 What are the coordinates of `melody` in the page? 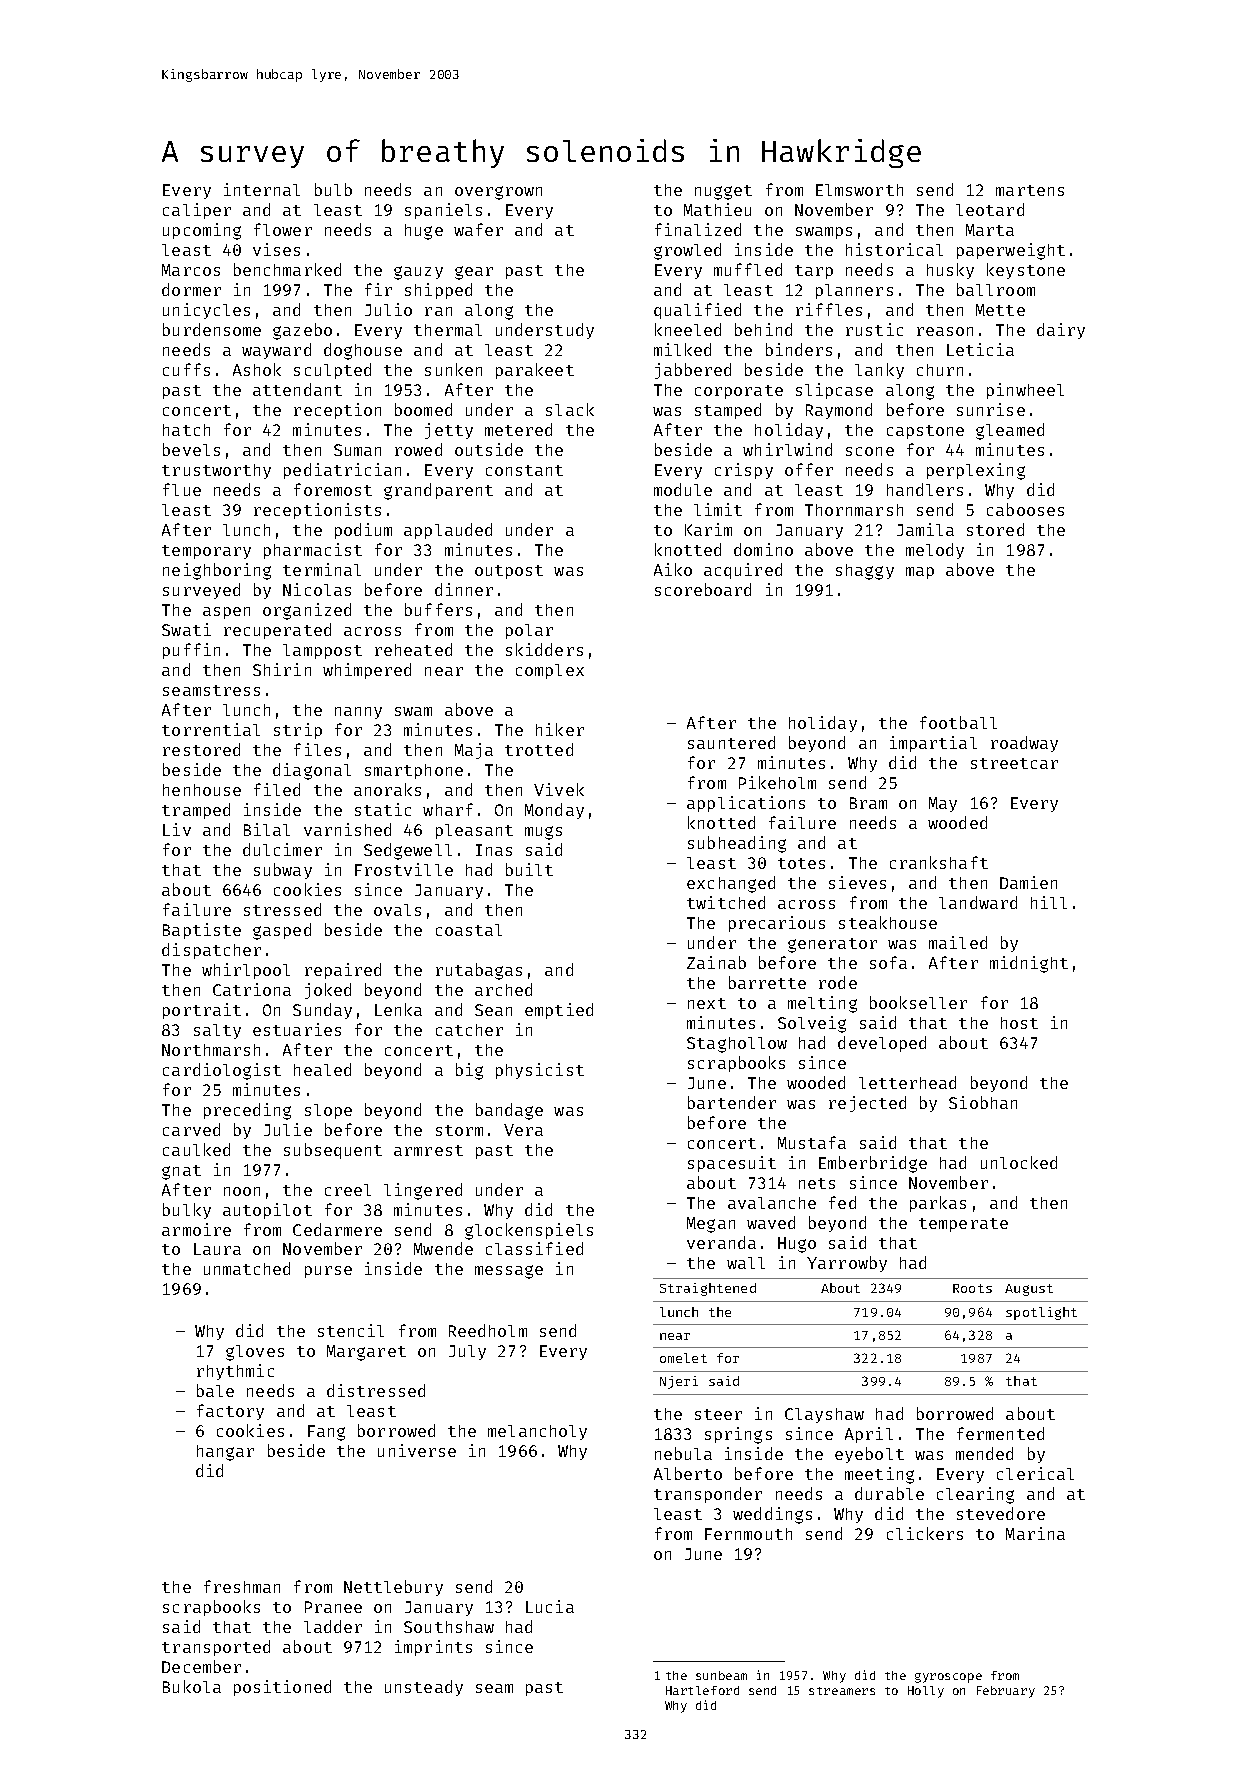 It's located at (935, 551).
